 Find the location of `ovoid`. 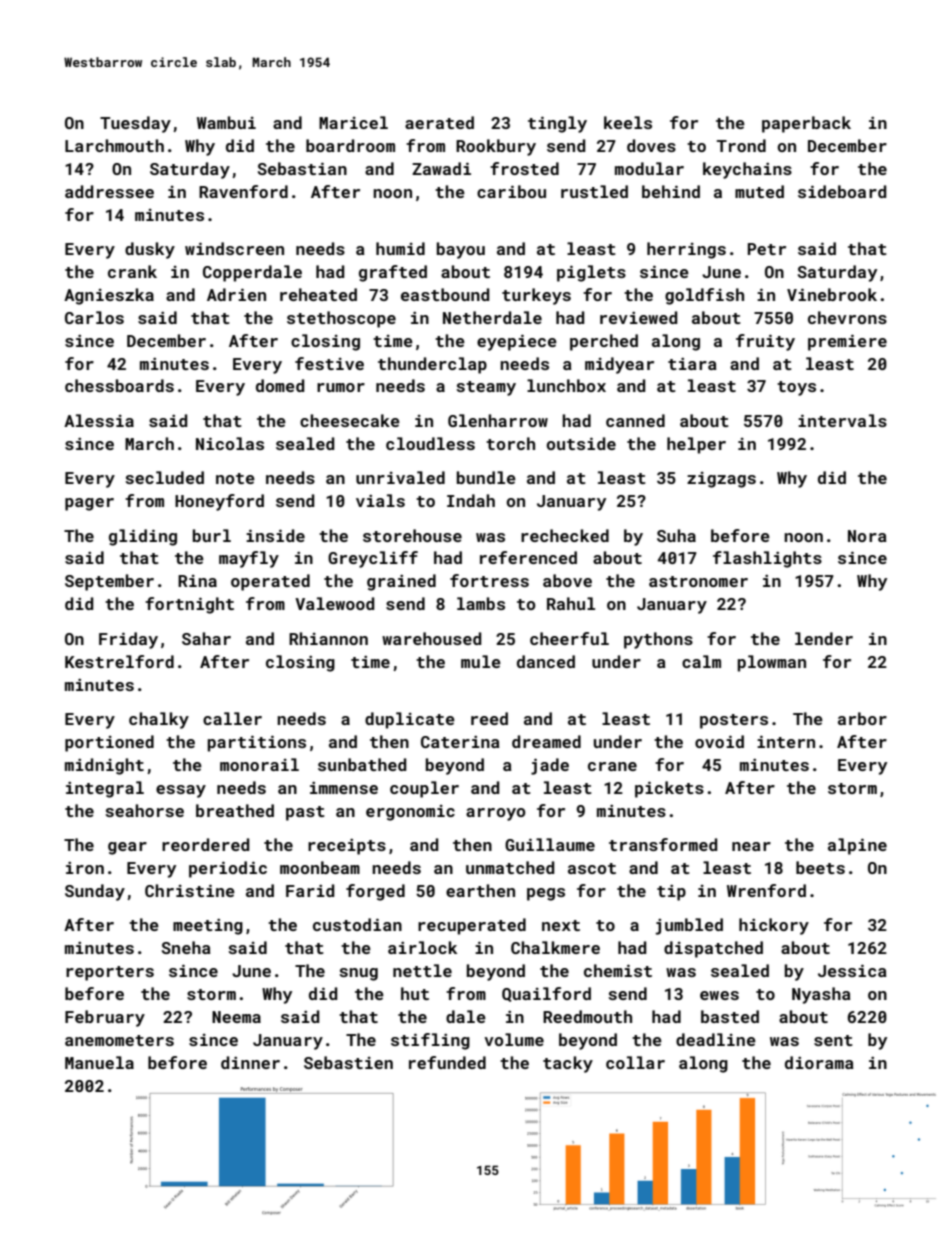

ovoid is located at coordinates (719, 741).
